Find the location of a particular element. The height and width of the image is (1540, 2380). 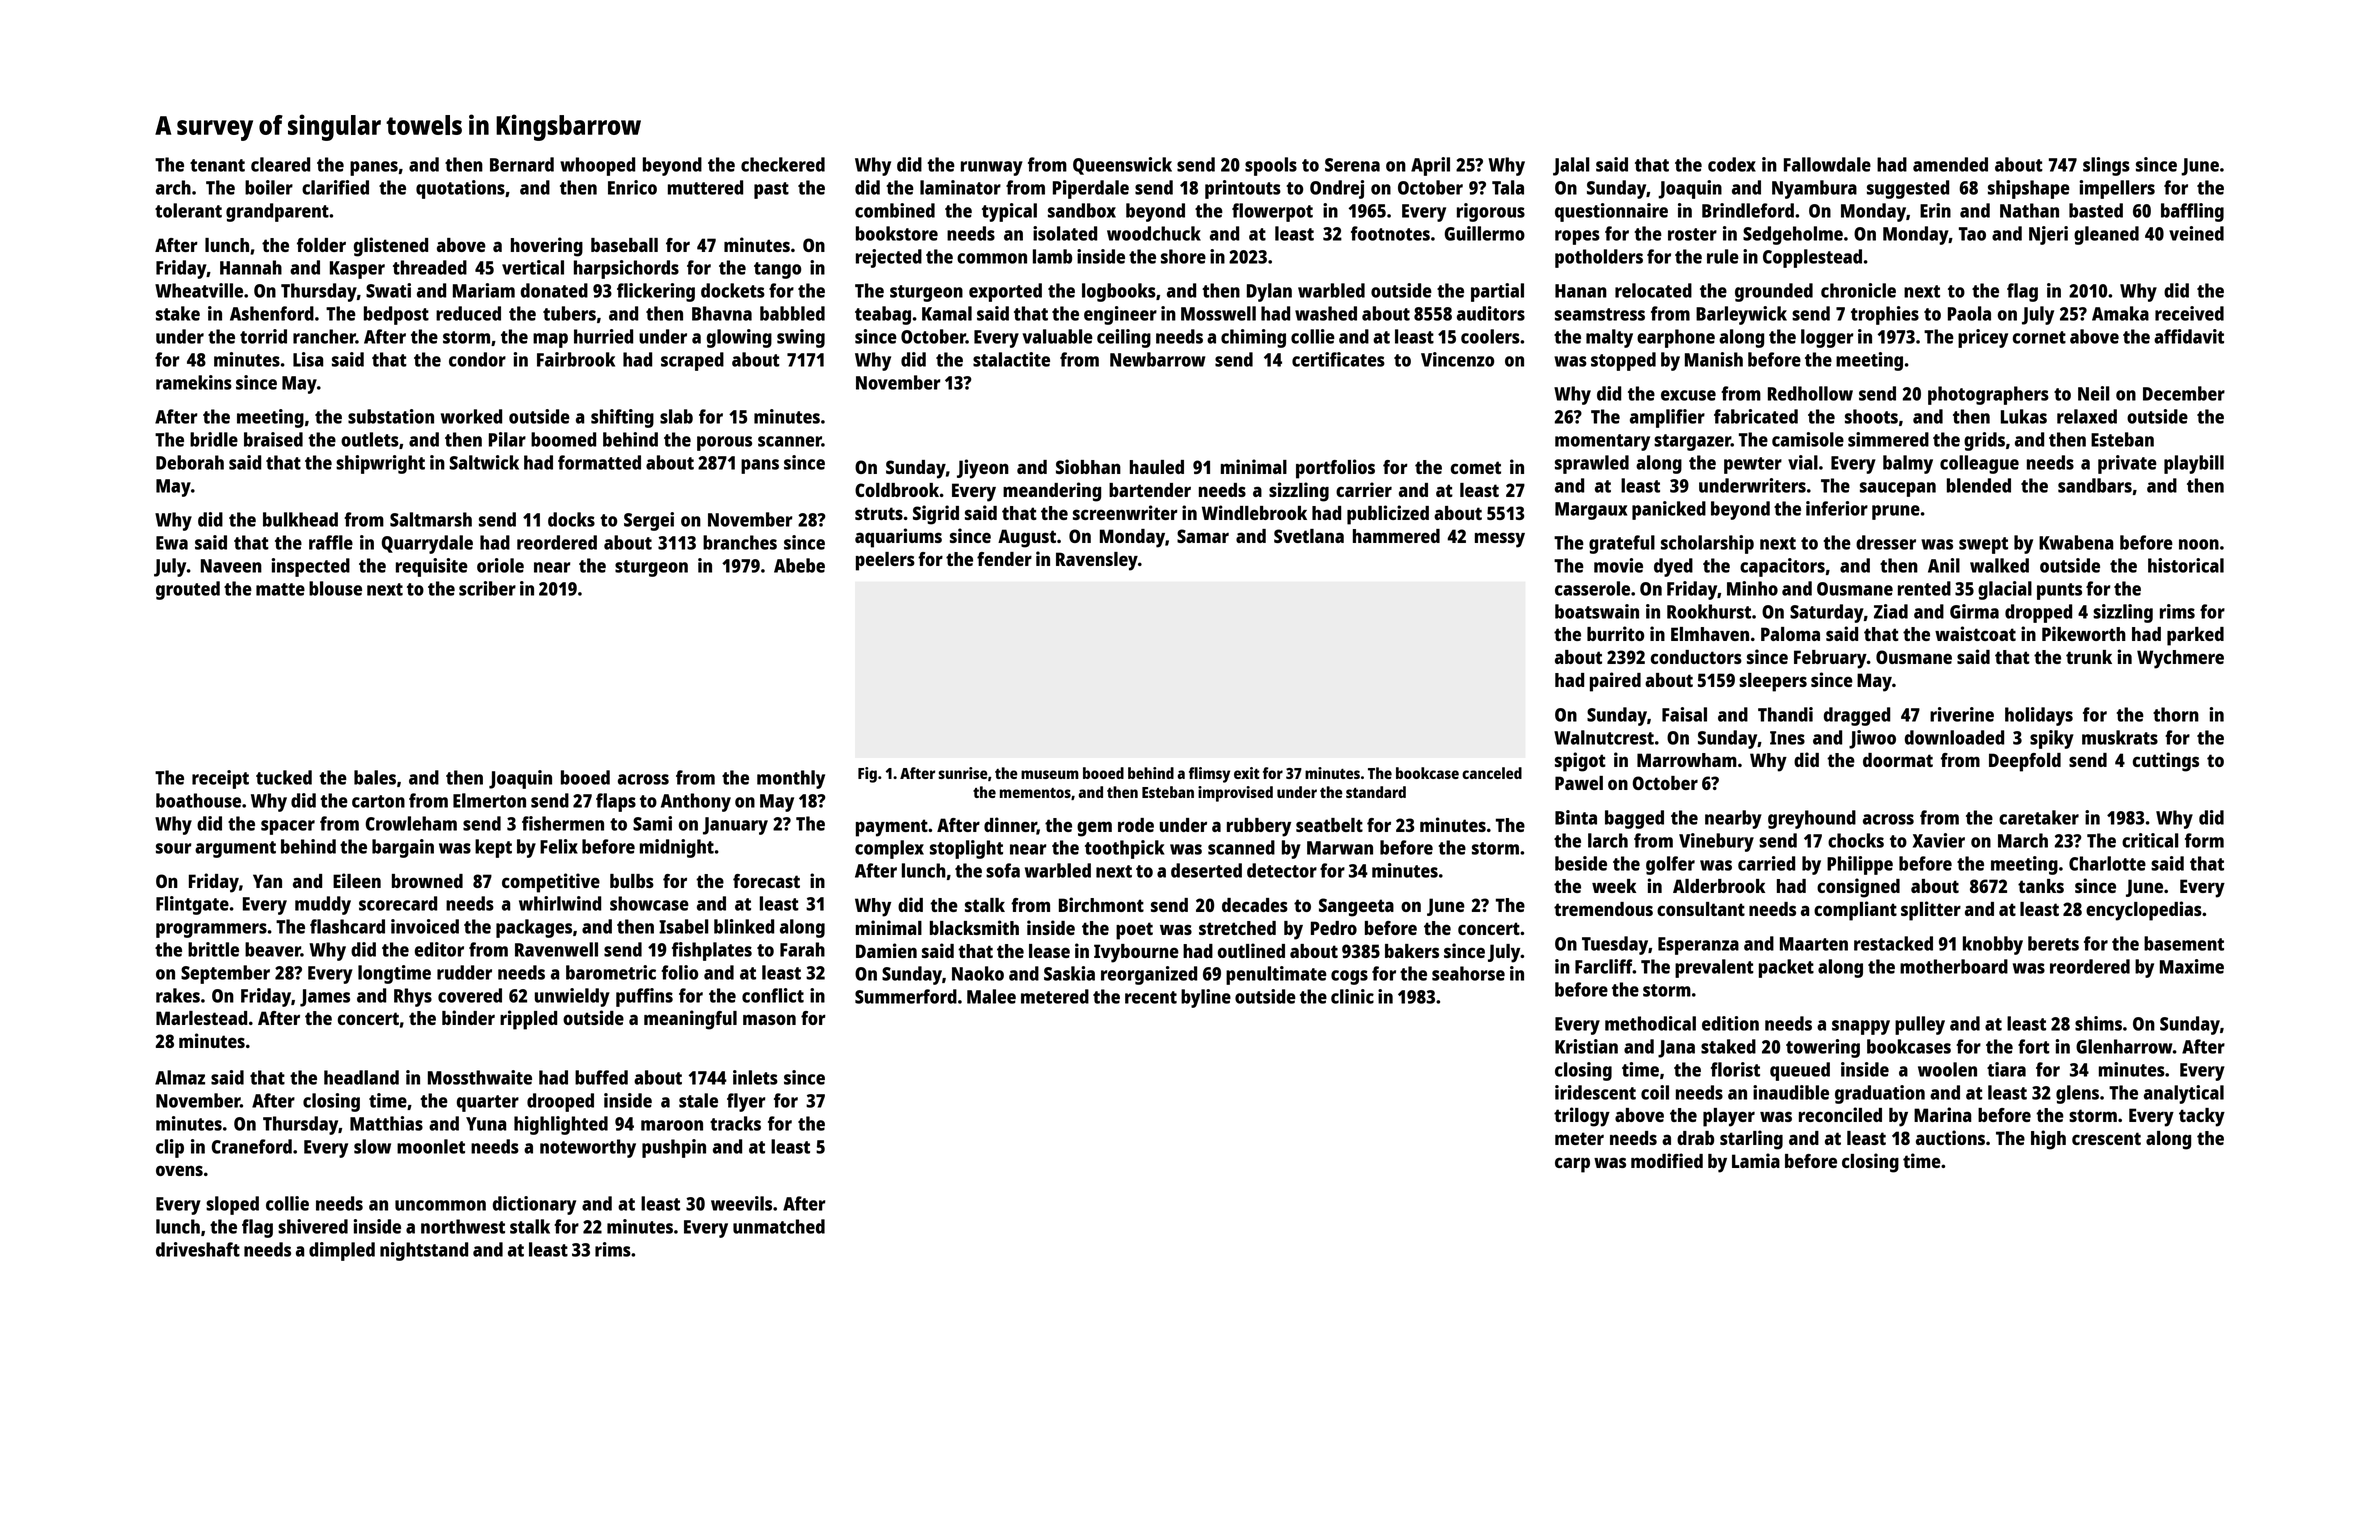

unmatched is located at coordinates (779, 1226).
